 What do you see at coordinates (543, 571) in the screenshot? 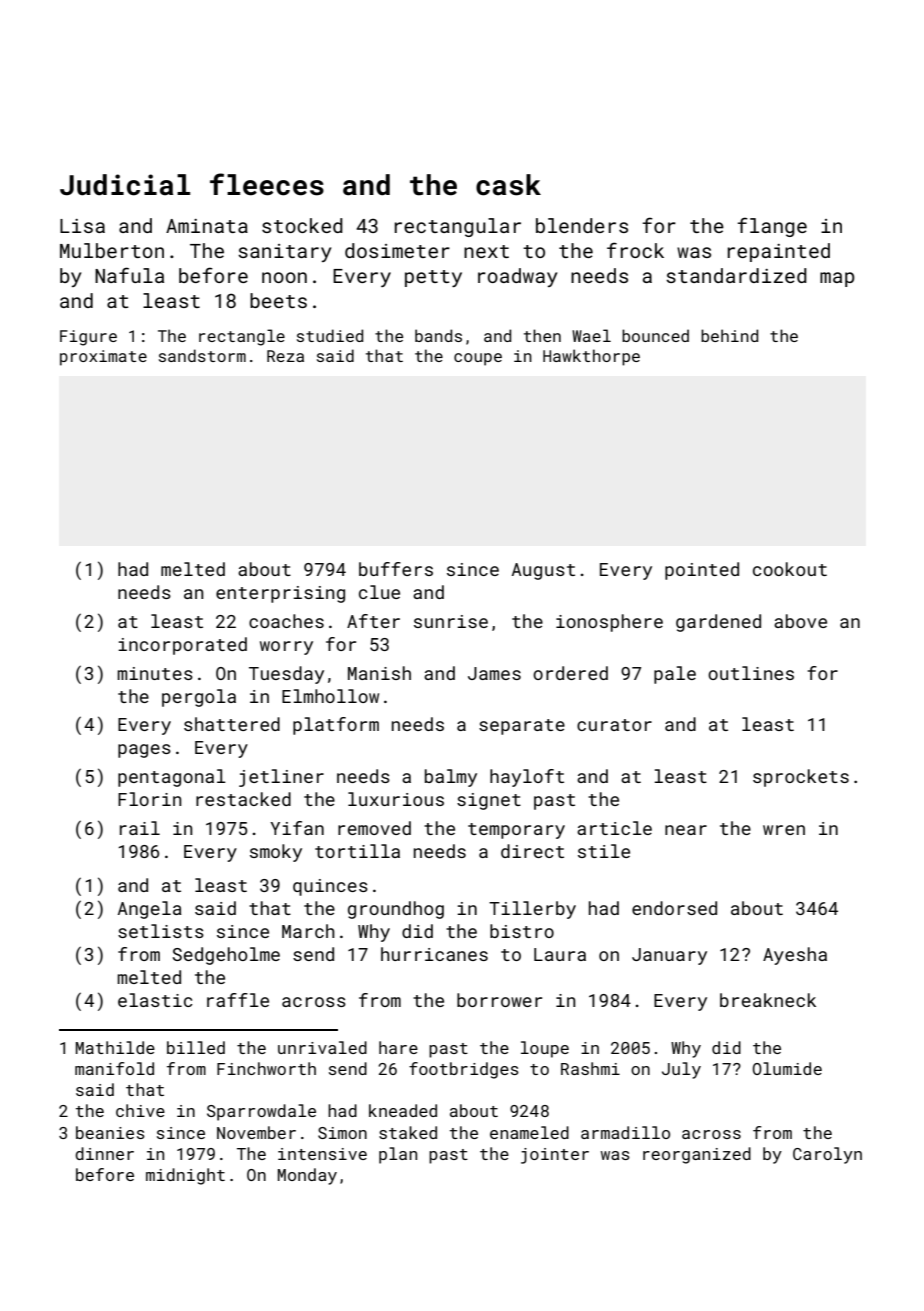
I see `August` at bounding box center [543, 571].
